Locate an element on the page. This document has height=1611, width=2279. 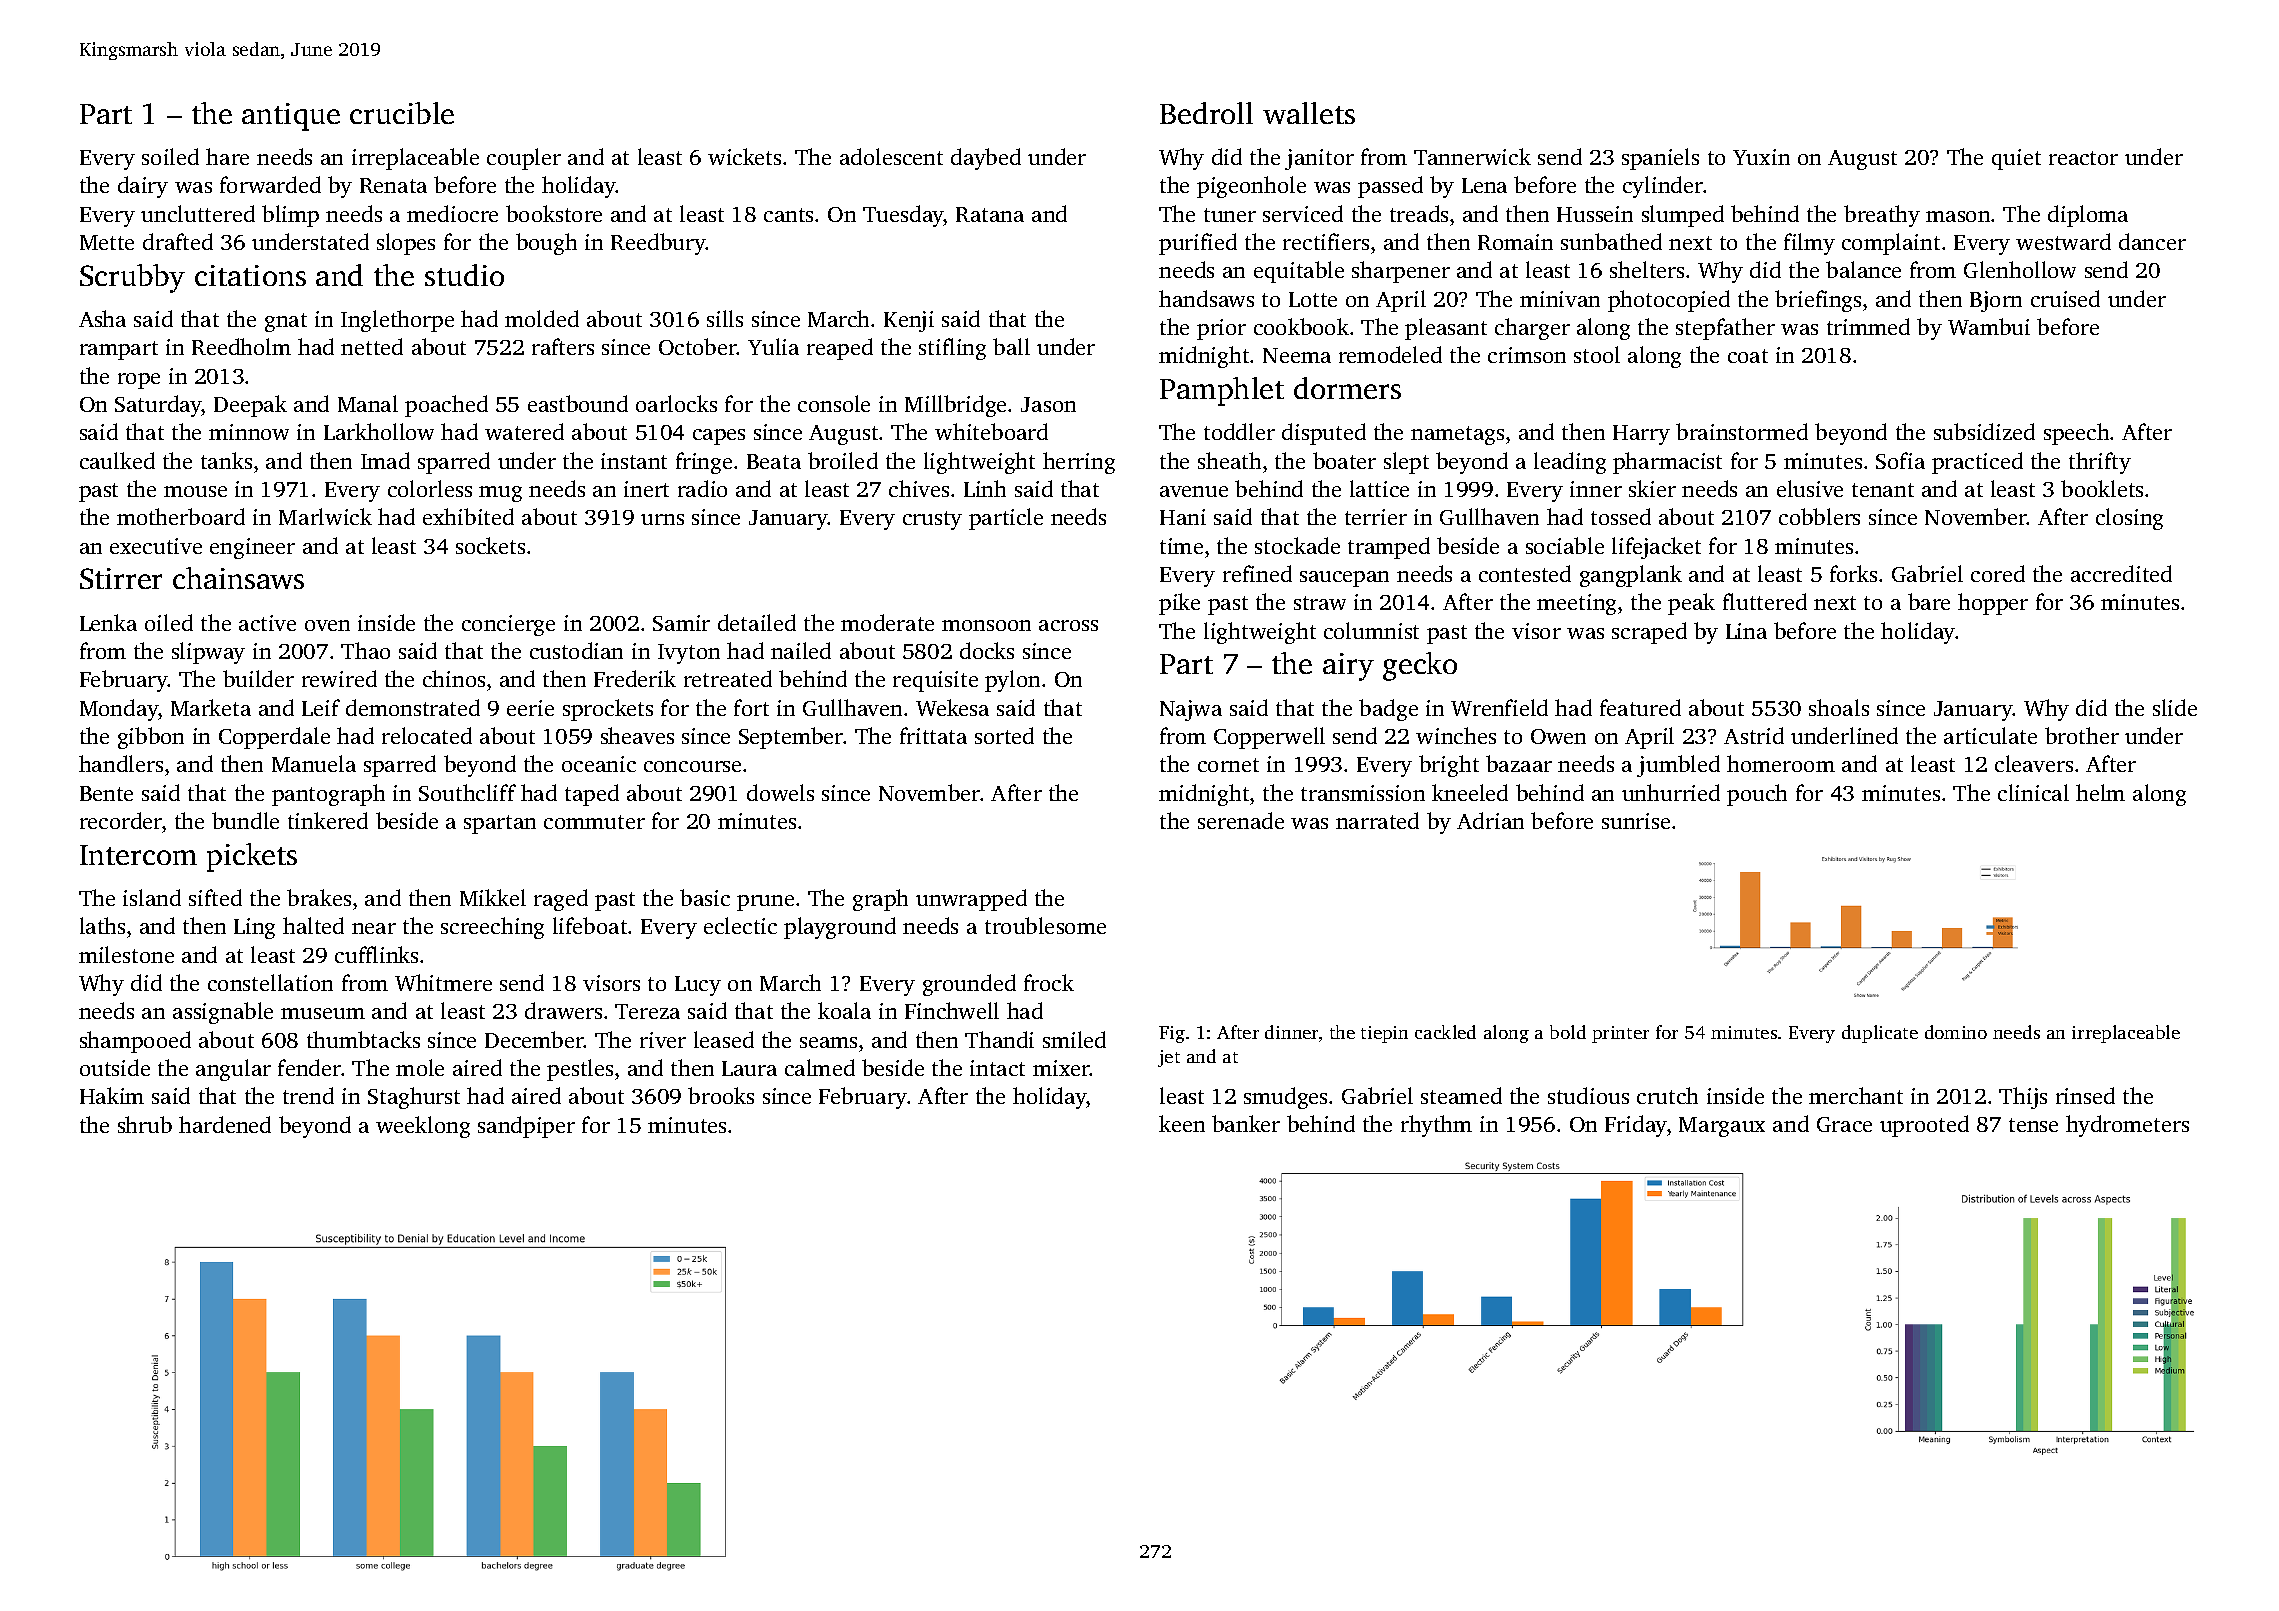
Yuxin is located at coordinates (1761, 157).
